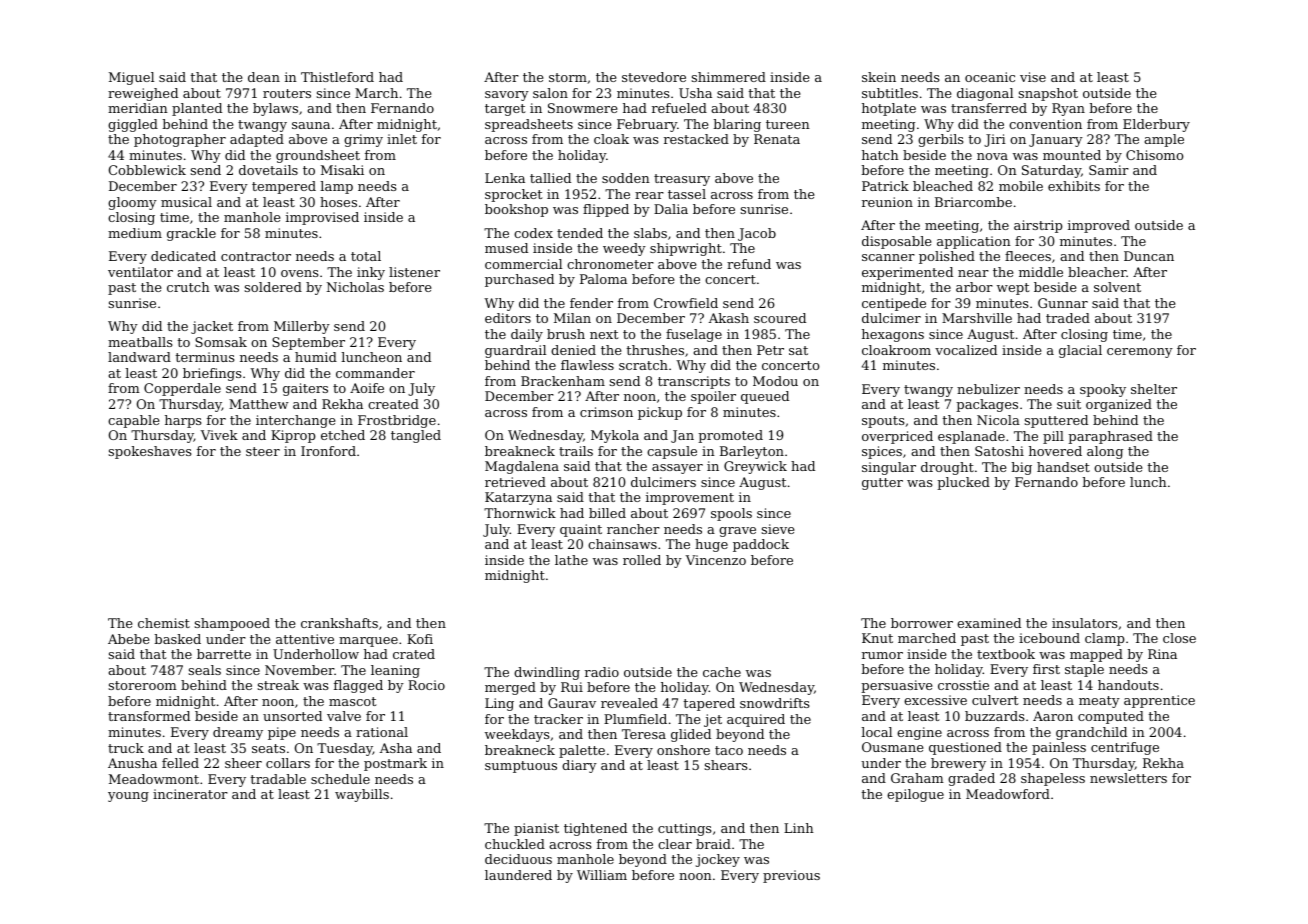  Describe the element at coordinates (339, 623) in the page. I see `crankshafts` at that location.
